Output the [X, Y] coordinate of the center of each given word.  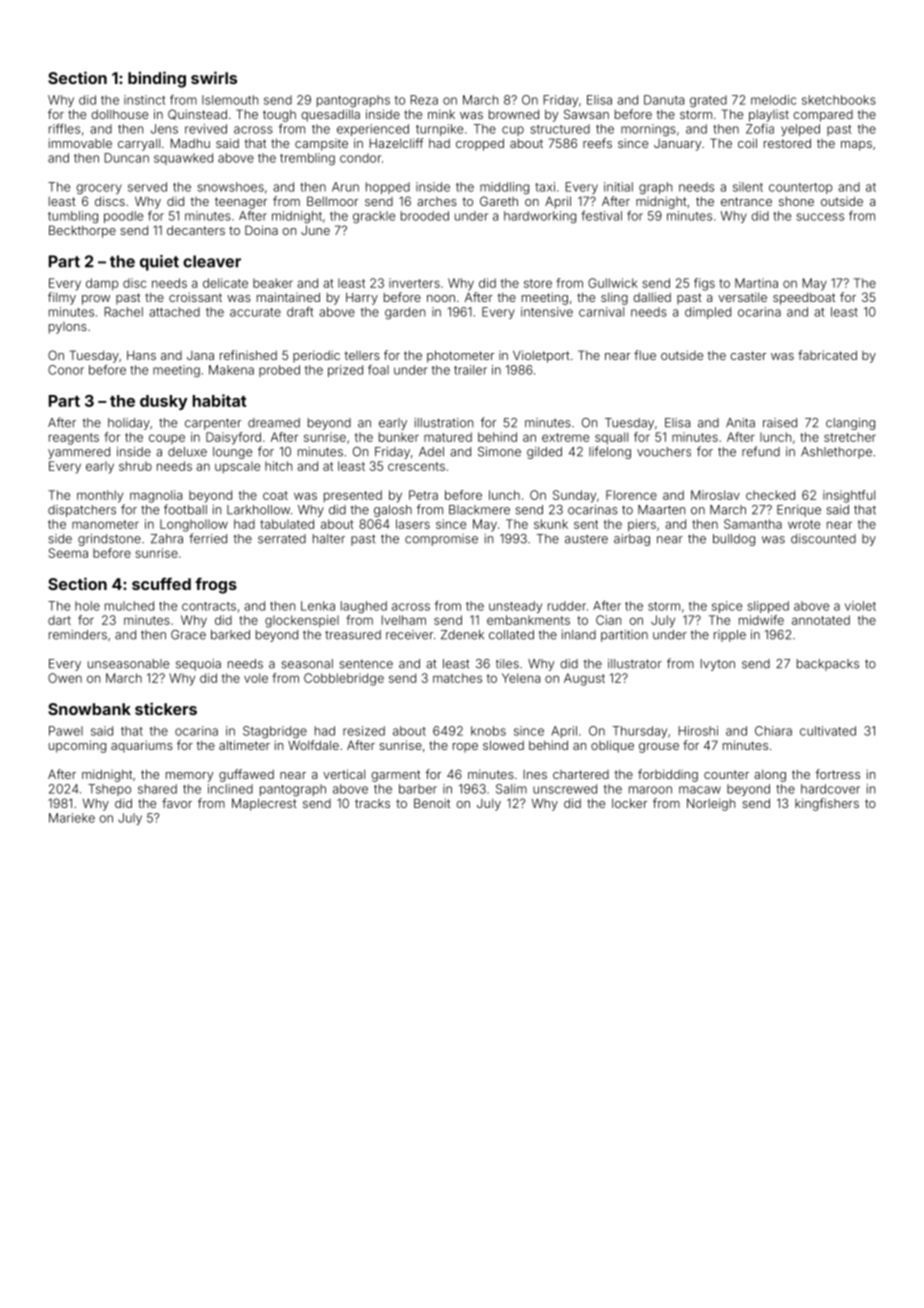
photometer [460, 356]
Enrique [799, 511]
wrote [804, 524]
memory [190, 777]
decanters [196, 230]
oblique [612, 746]
